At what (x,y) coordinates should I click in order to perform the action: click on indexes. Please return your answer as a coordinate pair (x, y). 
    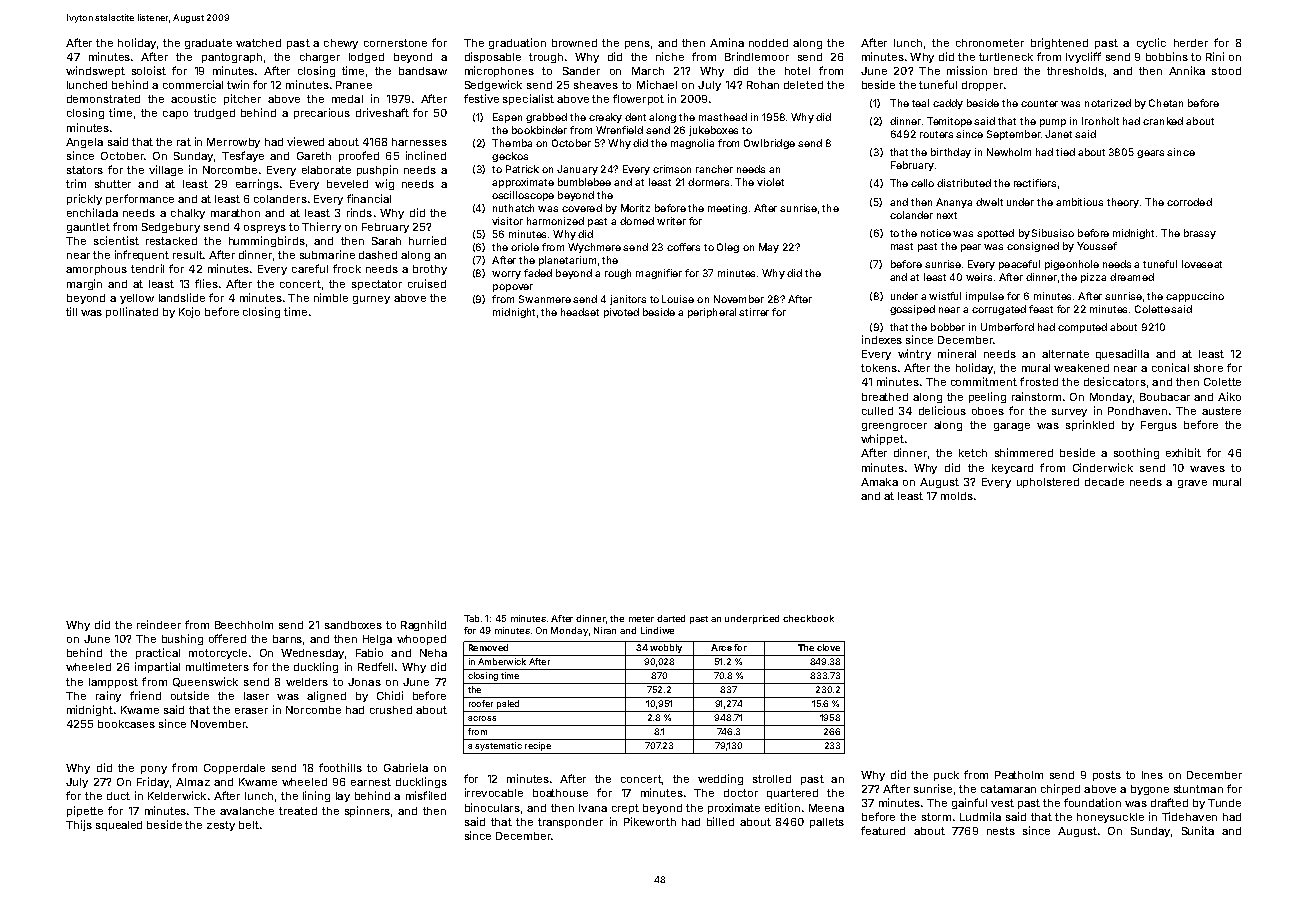
    Looking at the image, I should click on (882, 339).
